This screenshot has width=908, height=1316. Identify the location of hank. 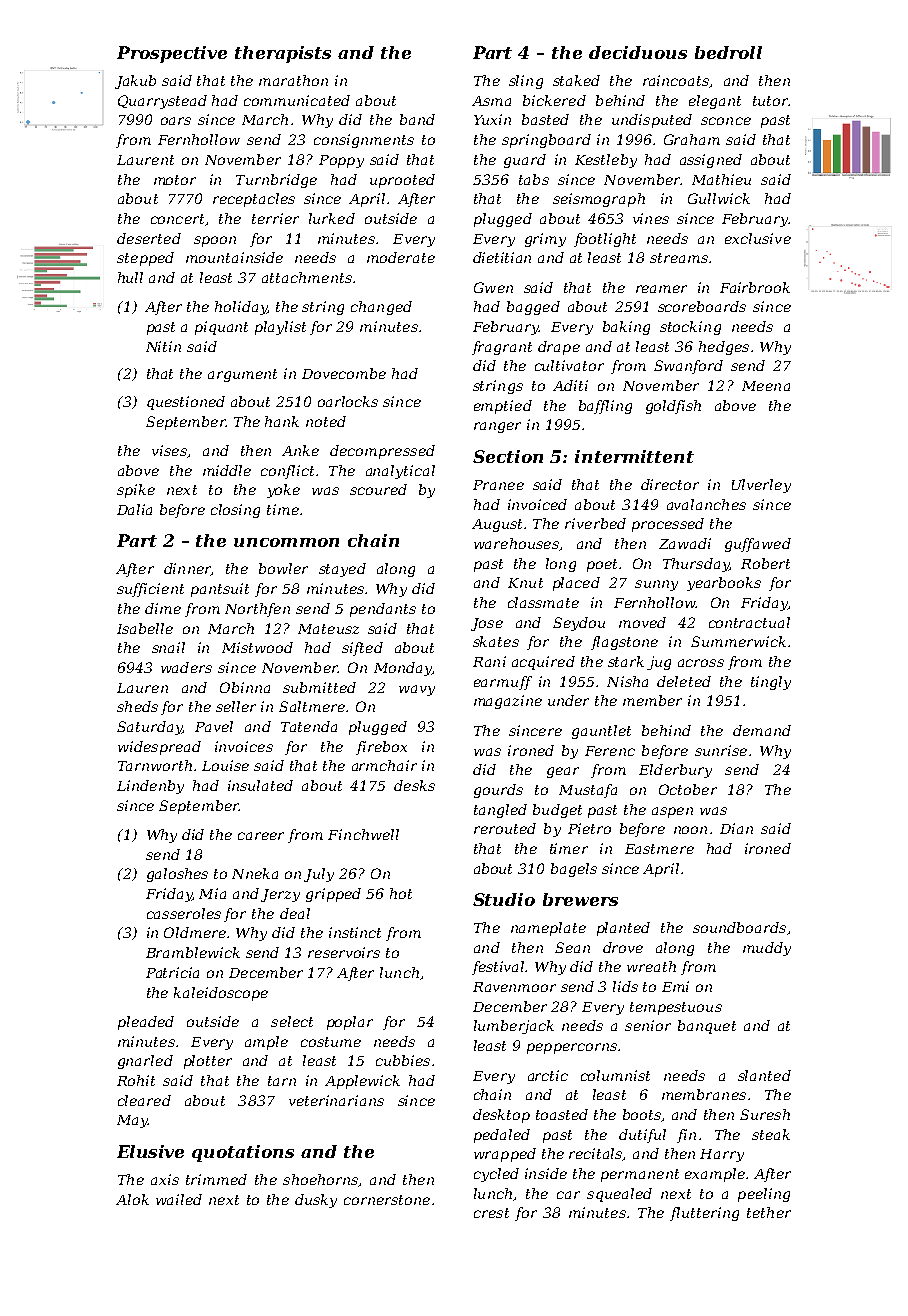
(282, 421).
